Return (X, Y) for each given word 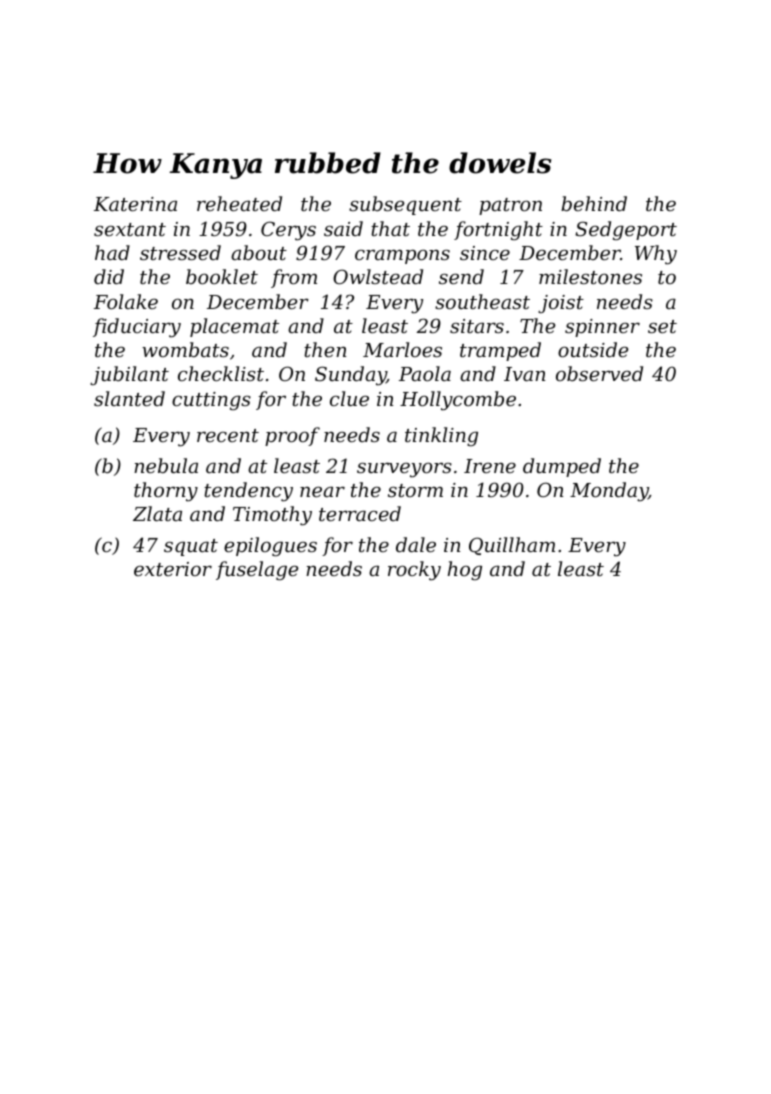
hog (465, 570)
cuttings (211, 401)
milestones (590, 276)
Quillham (512, 546)
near (322, 491)
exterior (173, 569)
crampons (402, 256)
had (112, 252)
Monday (609, 492)
